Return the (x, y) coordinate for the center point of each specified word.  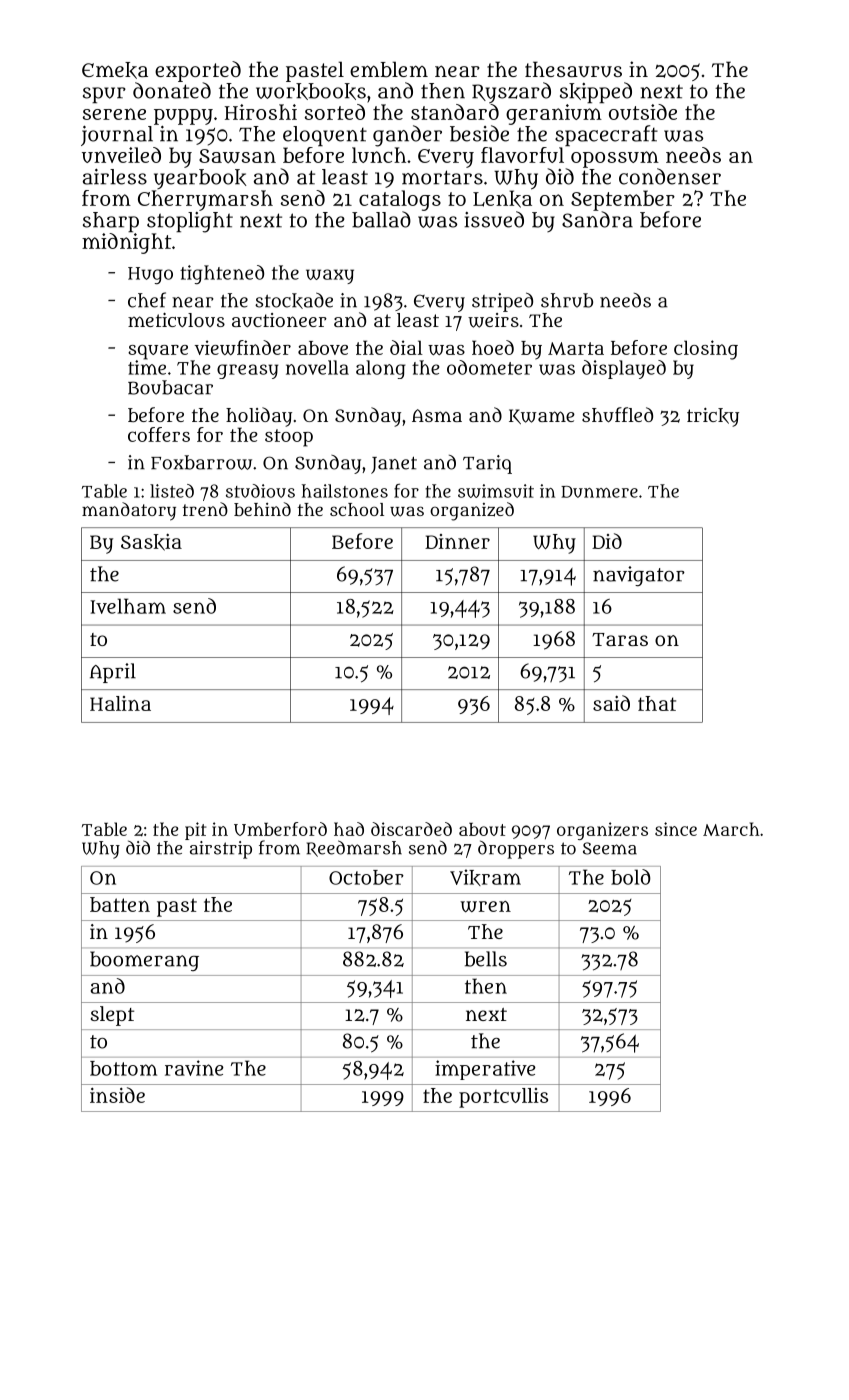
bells (486, 959)
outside (643, 112)
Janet (394, 465)
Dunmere (599, 492)
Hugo (150, 275)
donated (172, 90)
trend (205, 509)
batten (120, 904)
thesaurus (573, 69)
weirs (493, 320)
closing (706, 350)
